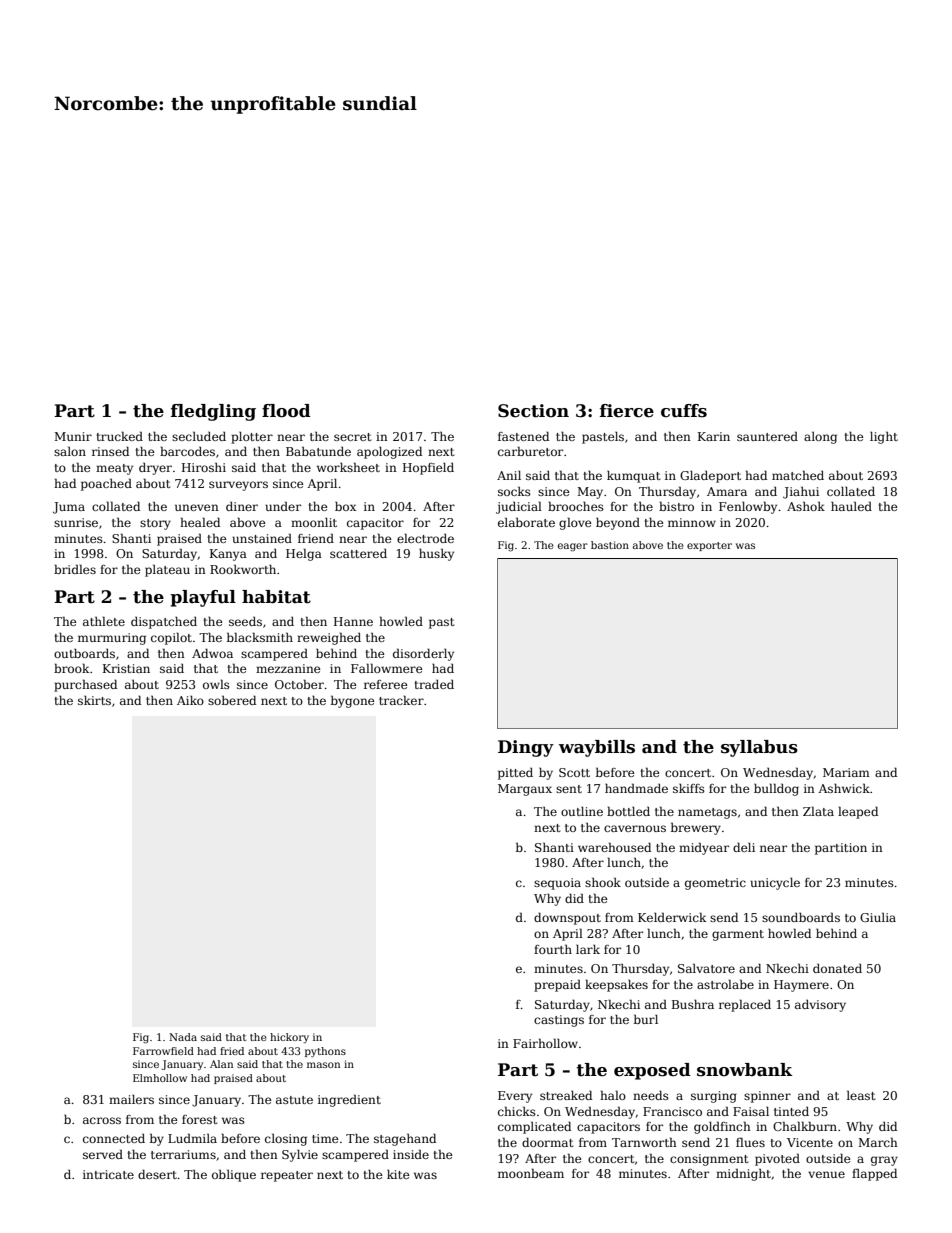 The width and height of the screenshot is (952, 1233). What do you see at coordinates (94, 700) in the screenshot?
I see `skirts` at bounding box center [94, 700].
